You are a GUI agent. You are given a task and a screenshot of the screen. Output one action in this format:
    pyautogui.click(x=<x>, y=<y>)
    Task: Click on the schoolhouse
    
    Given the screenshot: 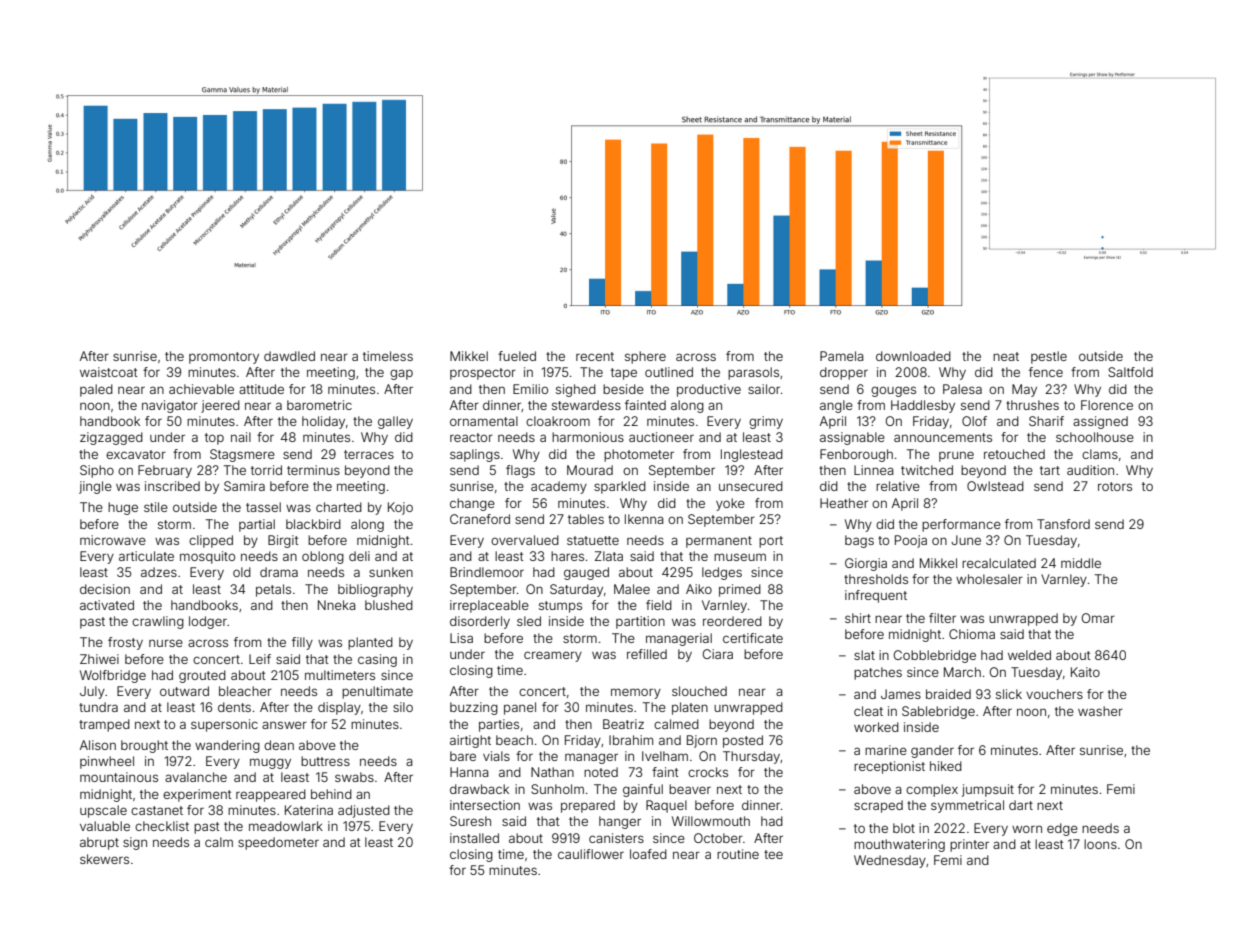 What is the action you would take?
    pyautogui.click(x=1095, y=437)
